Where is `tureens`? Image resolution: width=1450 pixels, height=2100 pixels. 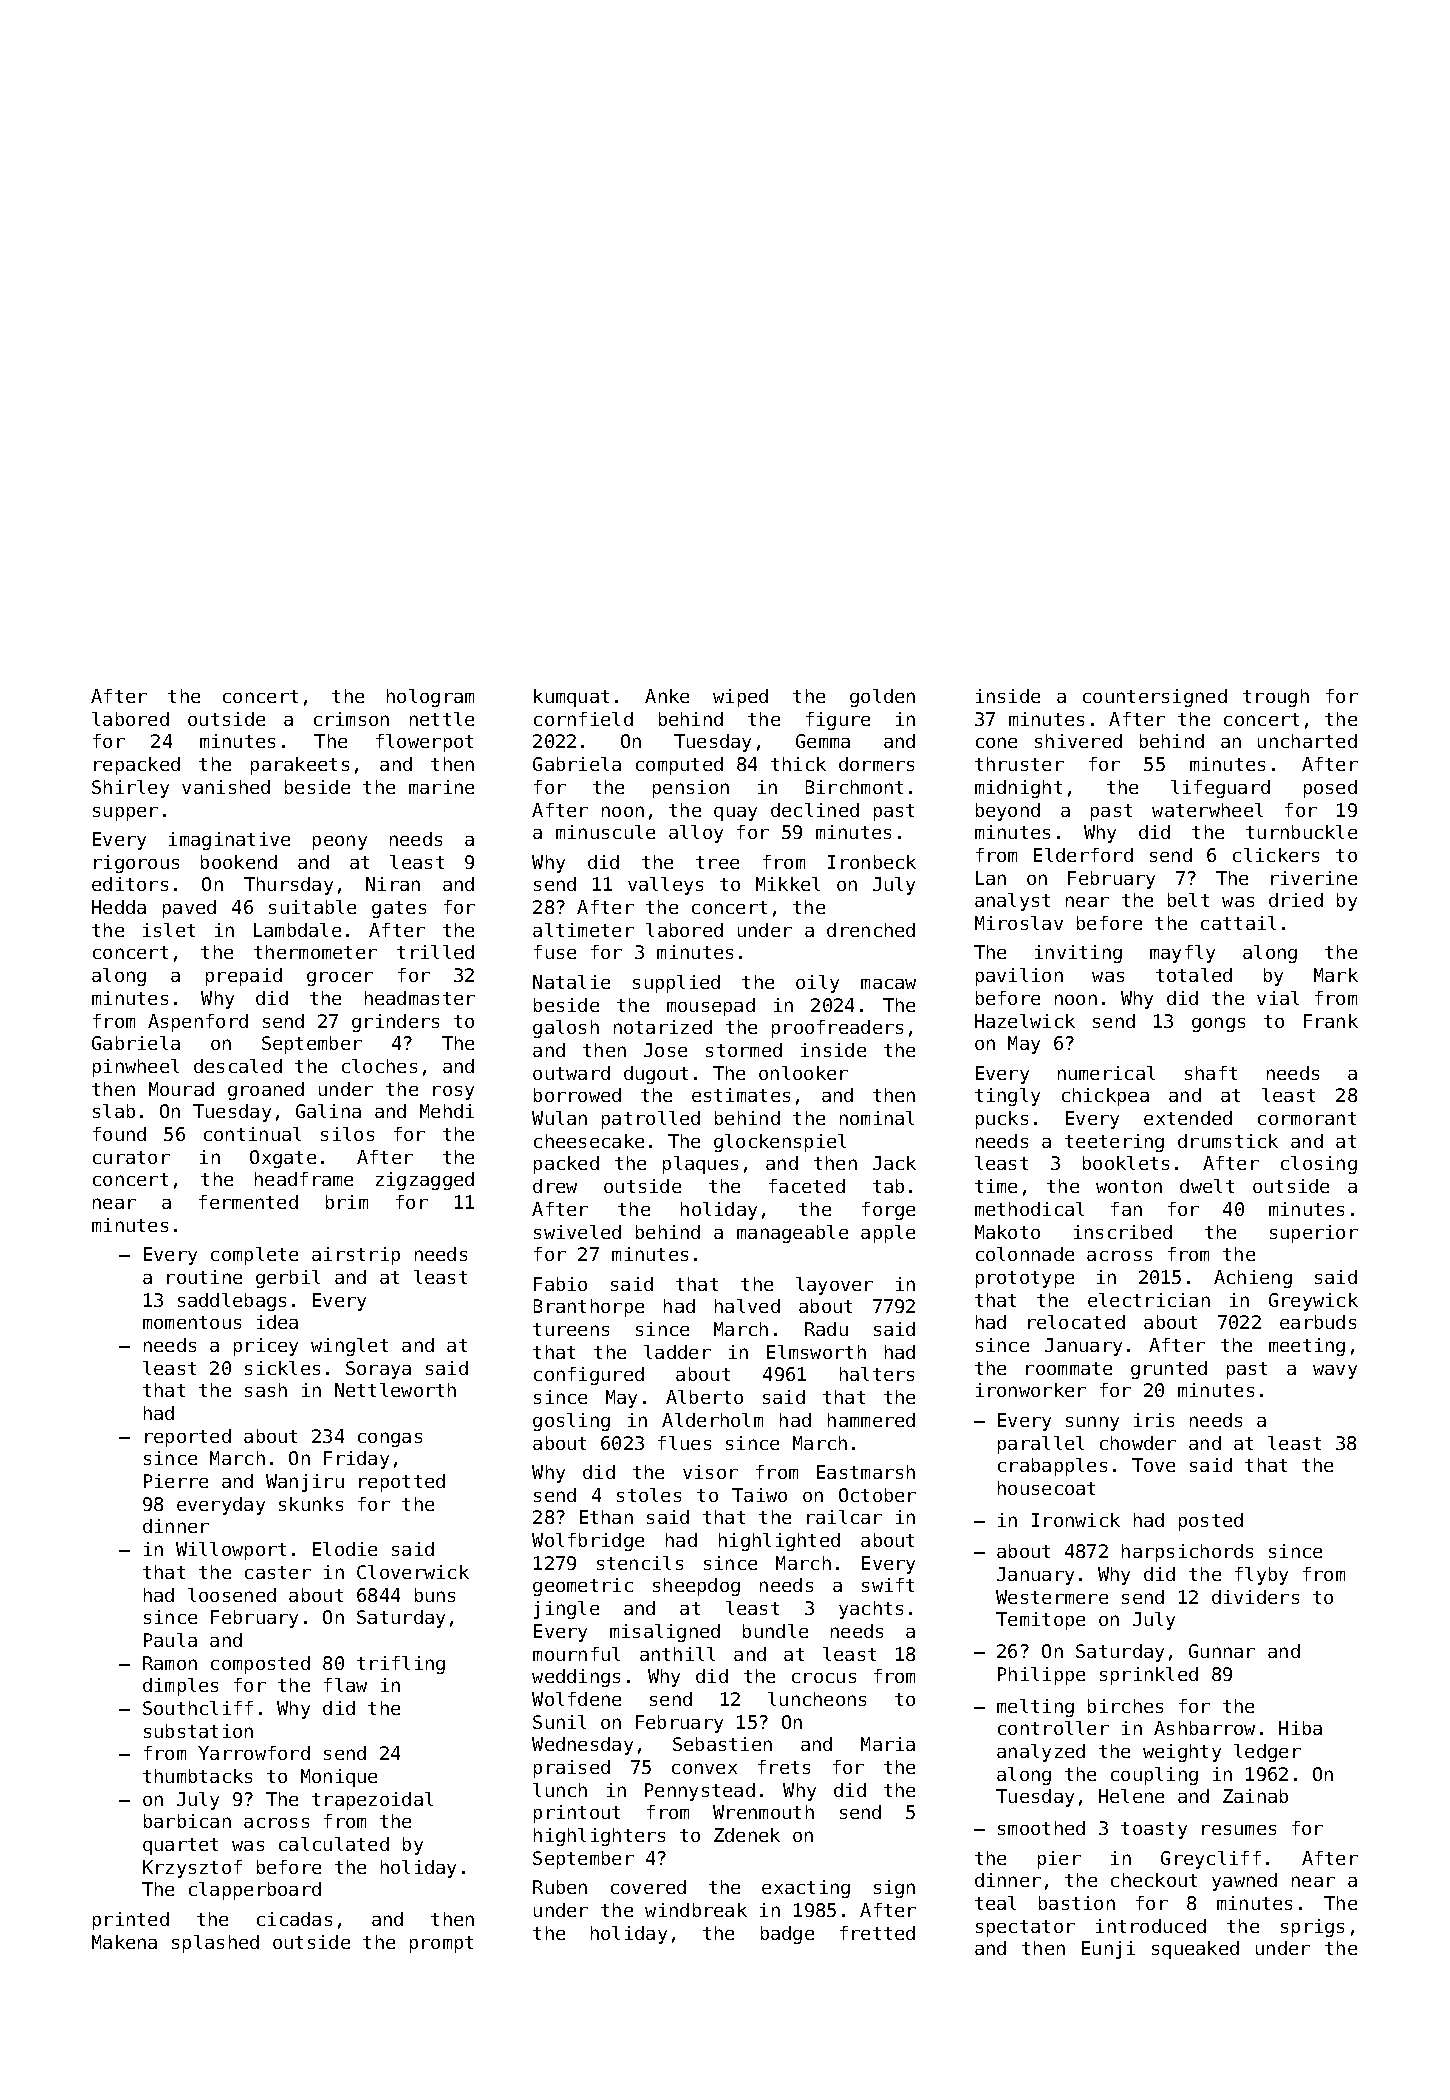
tureens is located at coordinates (571, 1329).
